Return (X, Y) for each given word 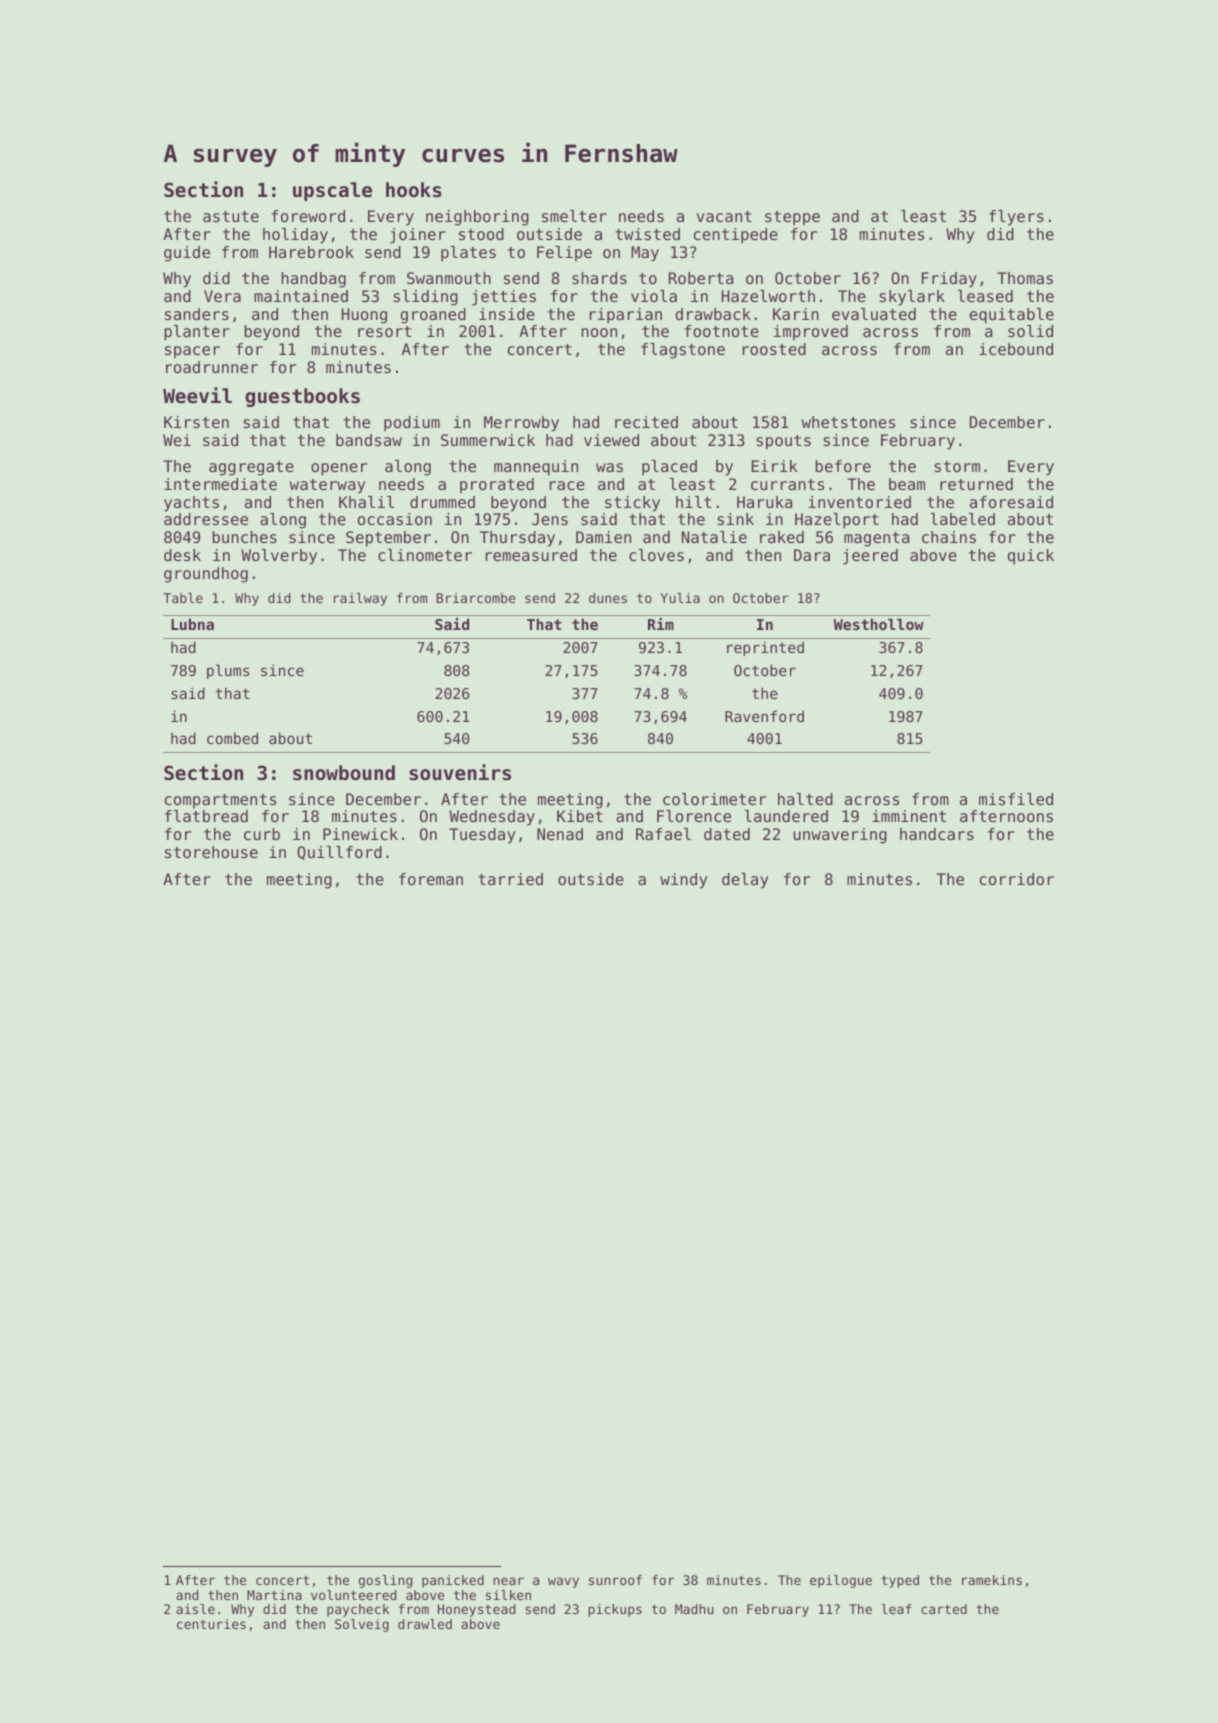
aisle (195, 1609)
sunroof (615, 1580)
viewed (611, 440)
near (508, 1581)
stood (481, 234)
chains (949, 537)
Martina (274, 1595)
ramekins (992, 1580)
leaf (897, 1609)
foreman (431, 879)
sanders (197, 314)
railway (360, 599)
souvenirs (460, 772)
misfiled (1016, 799)
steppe (792, 218)
